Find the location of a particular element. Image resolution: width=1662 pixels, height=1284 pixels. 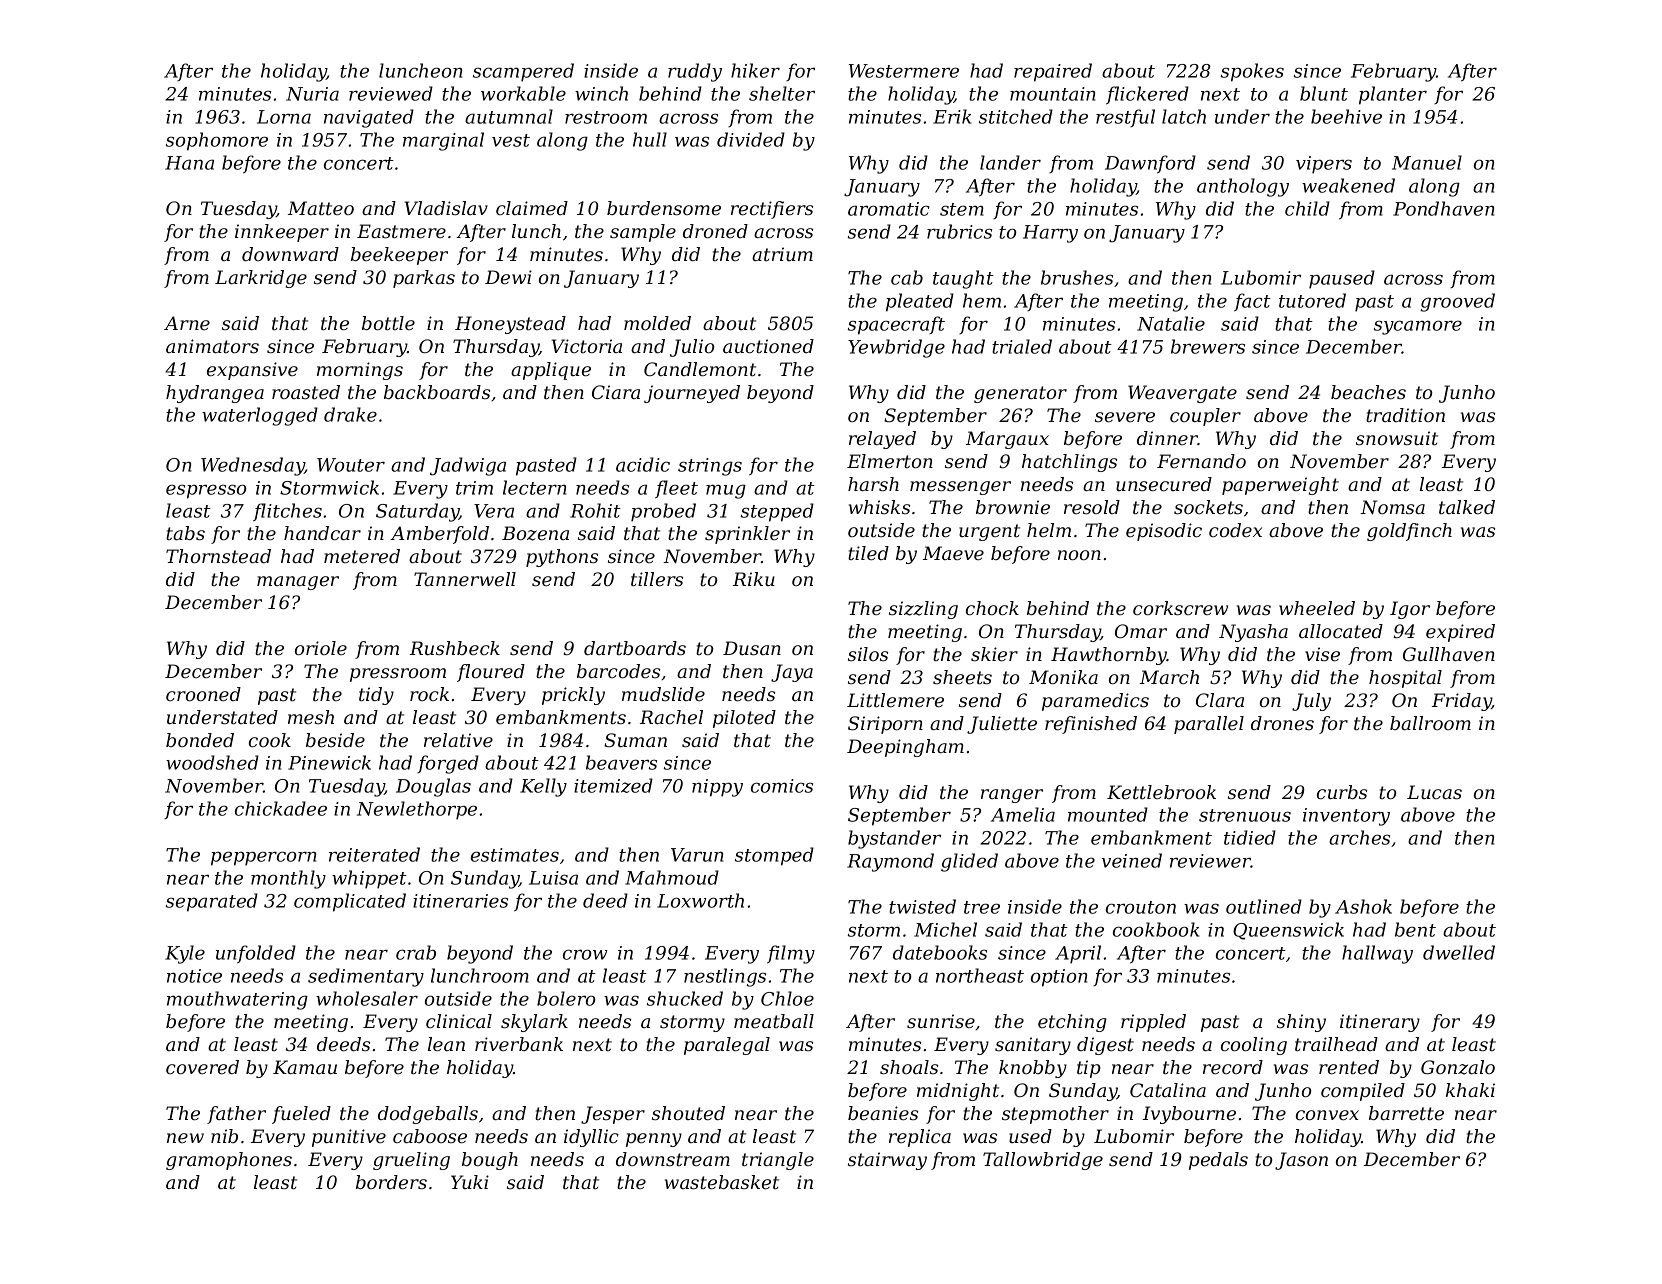

tiled is located at coordinates (868, 553).
